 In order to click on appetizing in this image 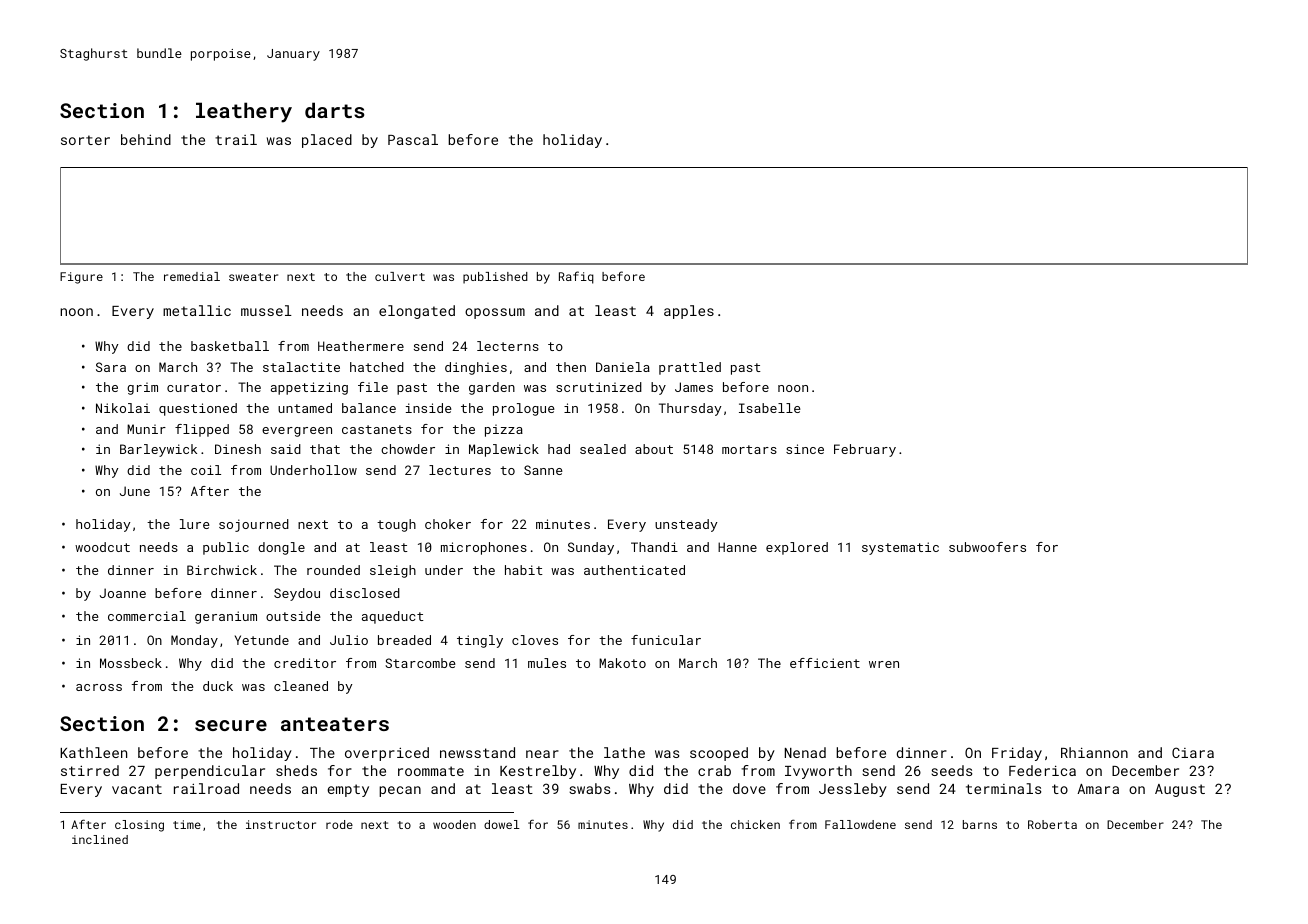, I will do `click(309, 388)`.
